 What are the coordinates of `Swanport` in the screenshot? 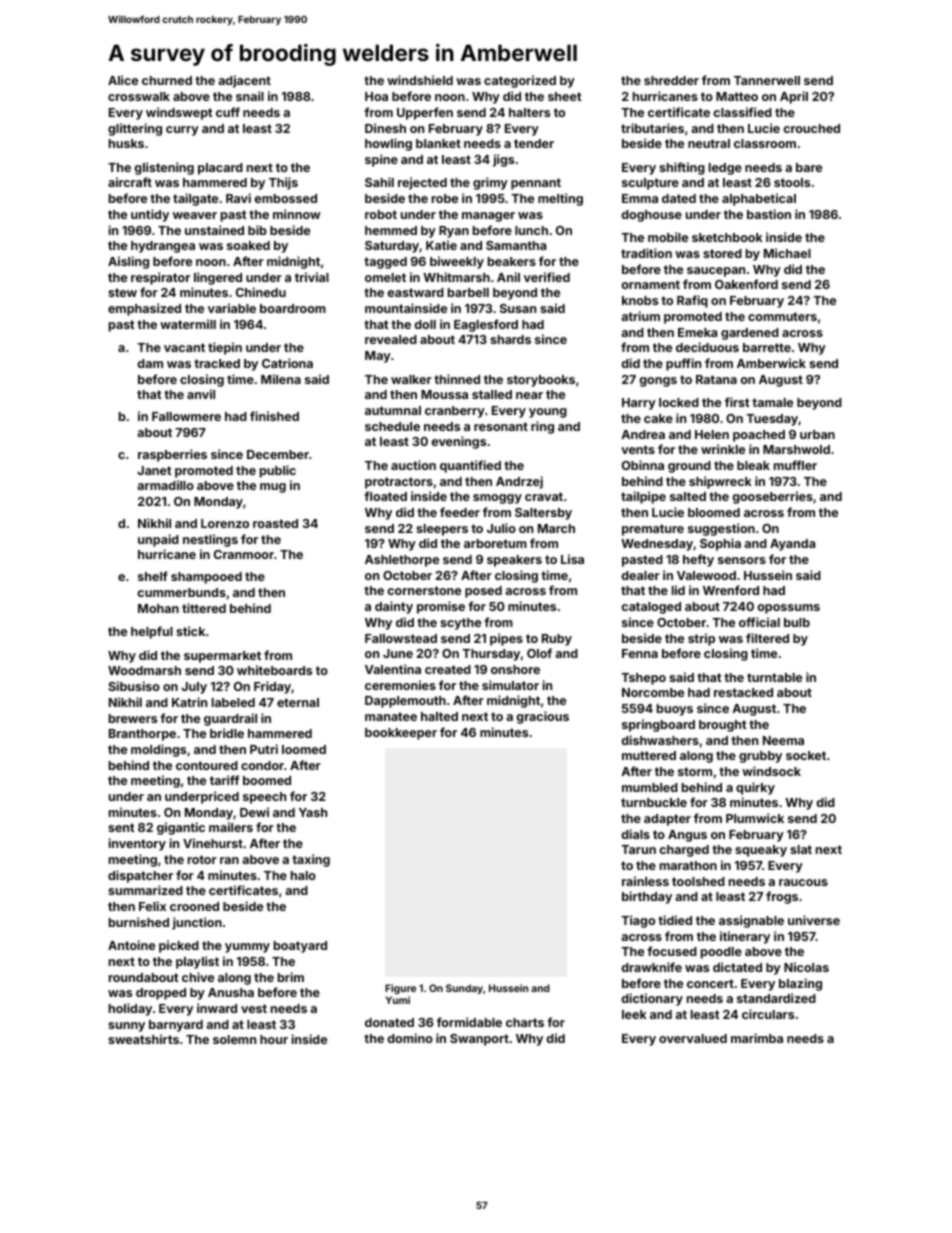 It's located at (479, 1040).
